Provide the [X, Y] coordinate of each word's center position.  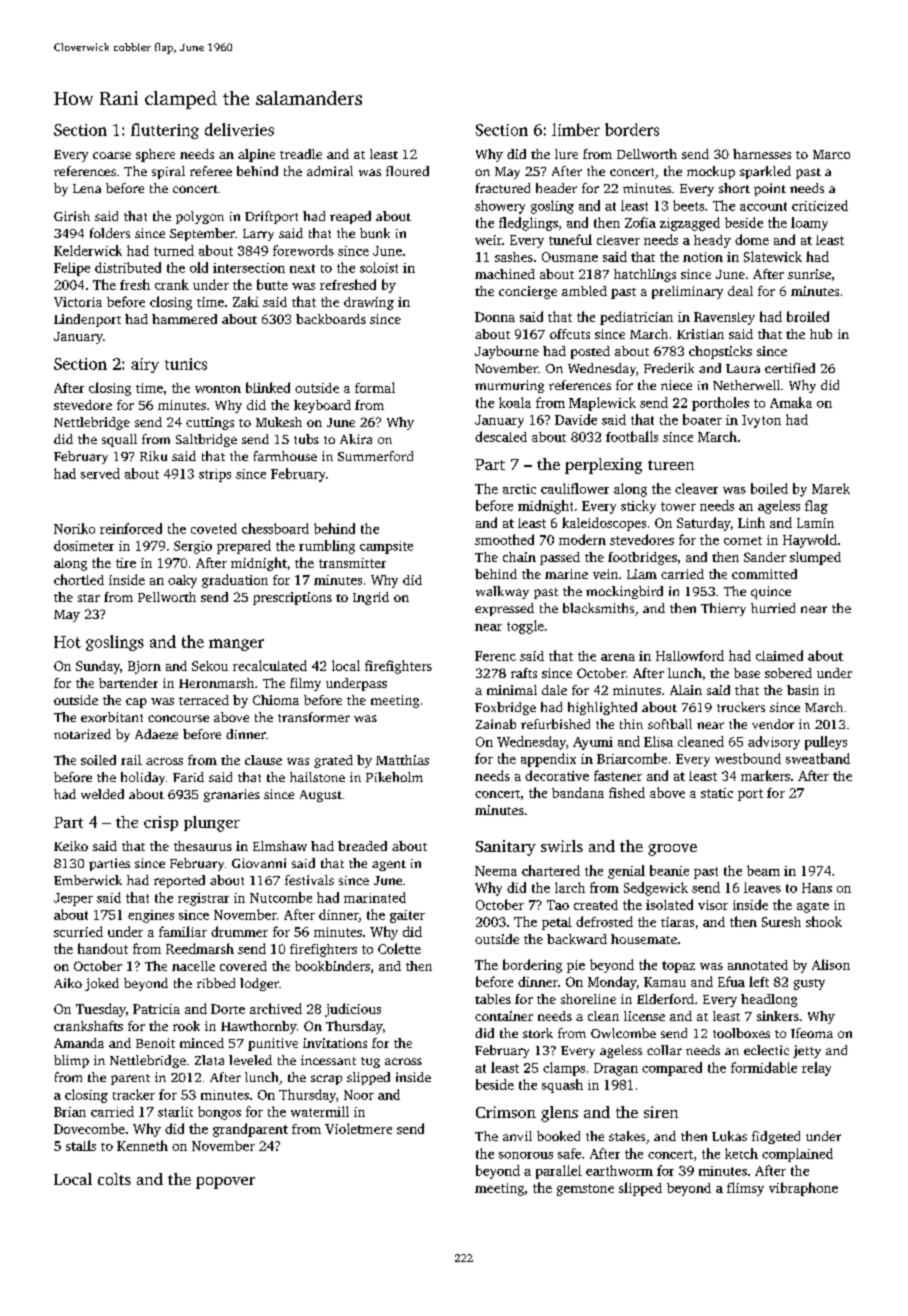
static [717, 793]
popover [225, 1183]
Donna [495, 317]
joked [102, 984]
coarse [112, 155]
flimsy [745, 1189]
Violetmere [358, 1128]
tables [493, 999]
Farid [188, 777]
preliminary [687, 292]
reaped [350, 217]
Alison [831, 964]
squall [119, 440]
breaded [362, 846]
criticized [820, 205]
